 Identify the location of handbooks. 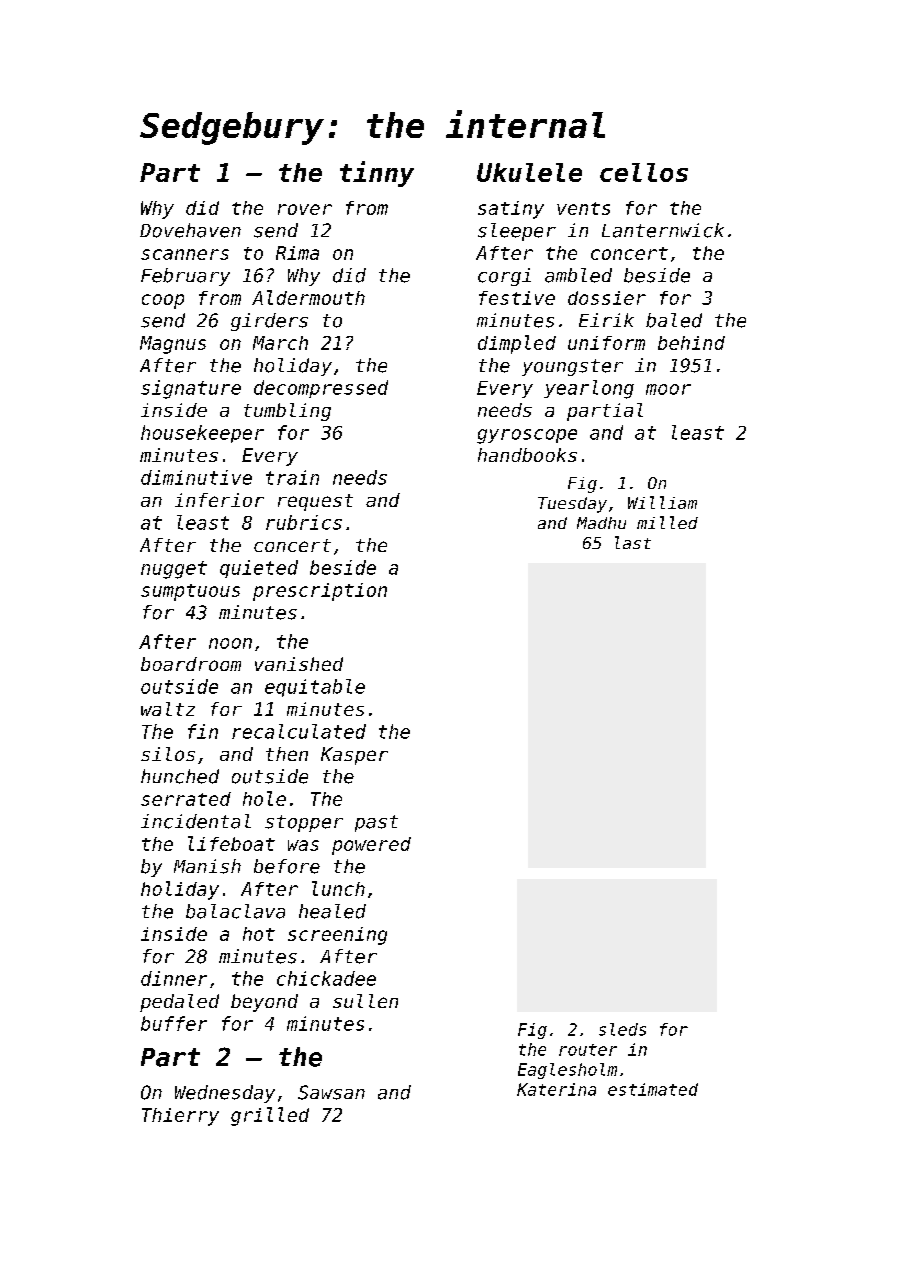
(527, 455).
